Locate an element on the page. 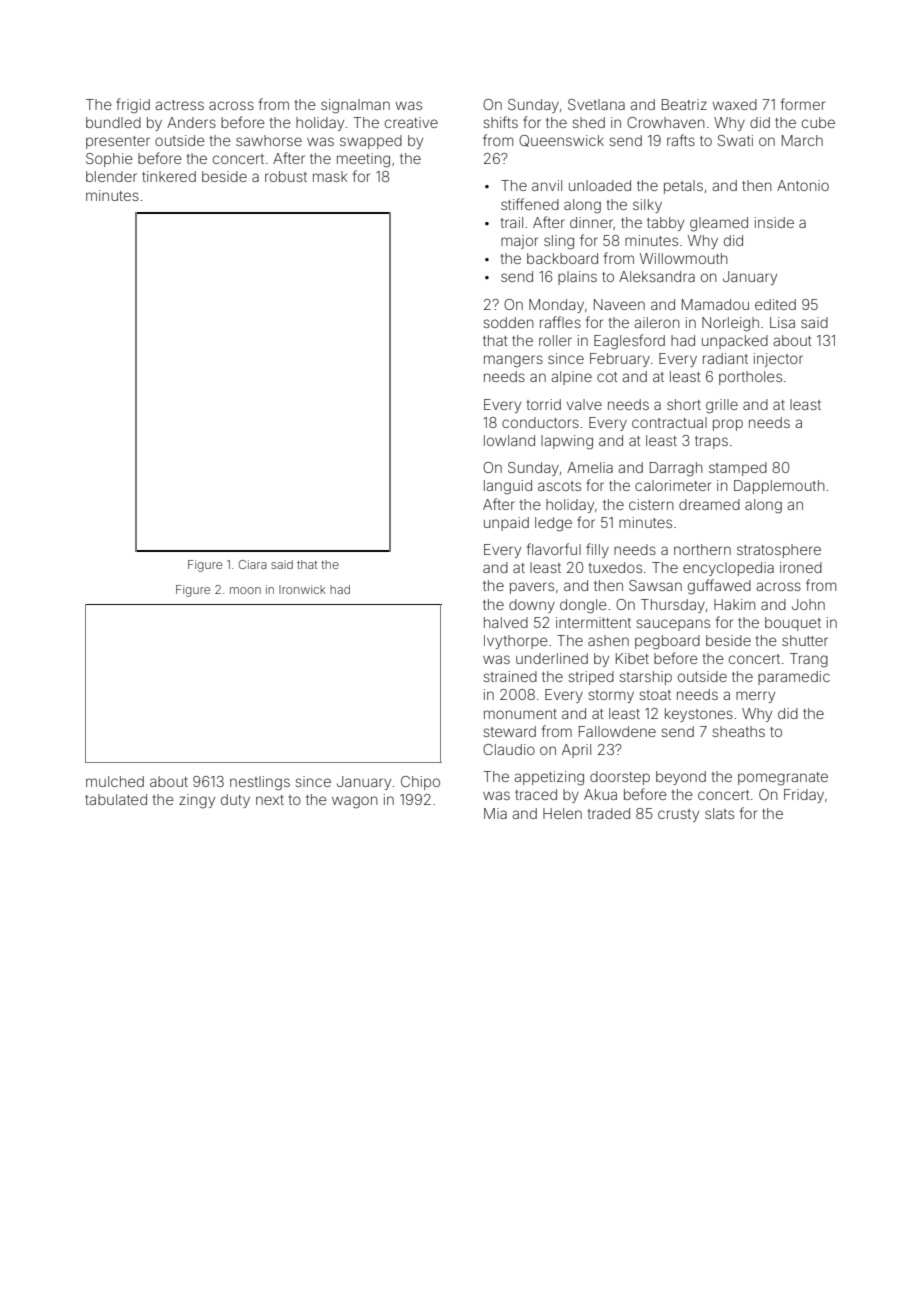  tabulated is located at coordinates (116, 799).
